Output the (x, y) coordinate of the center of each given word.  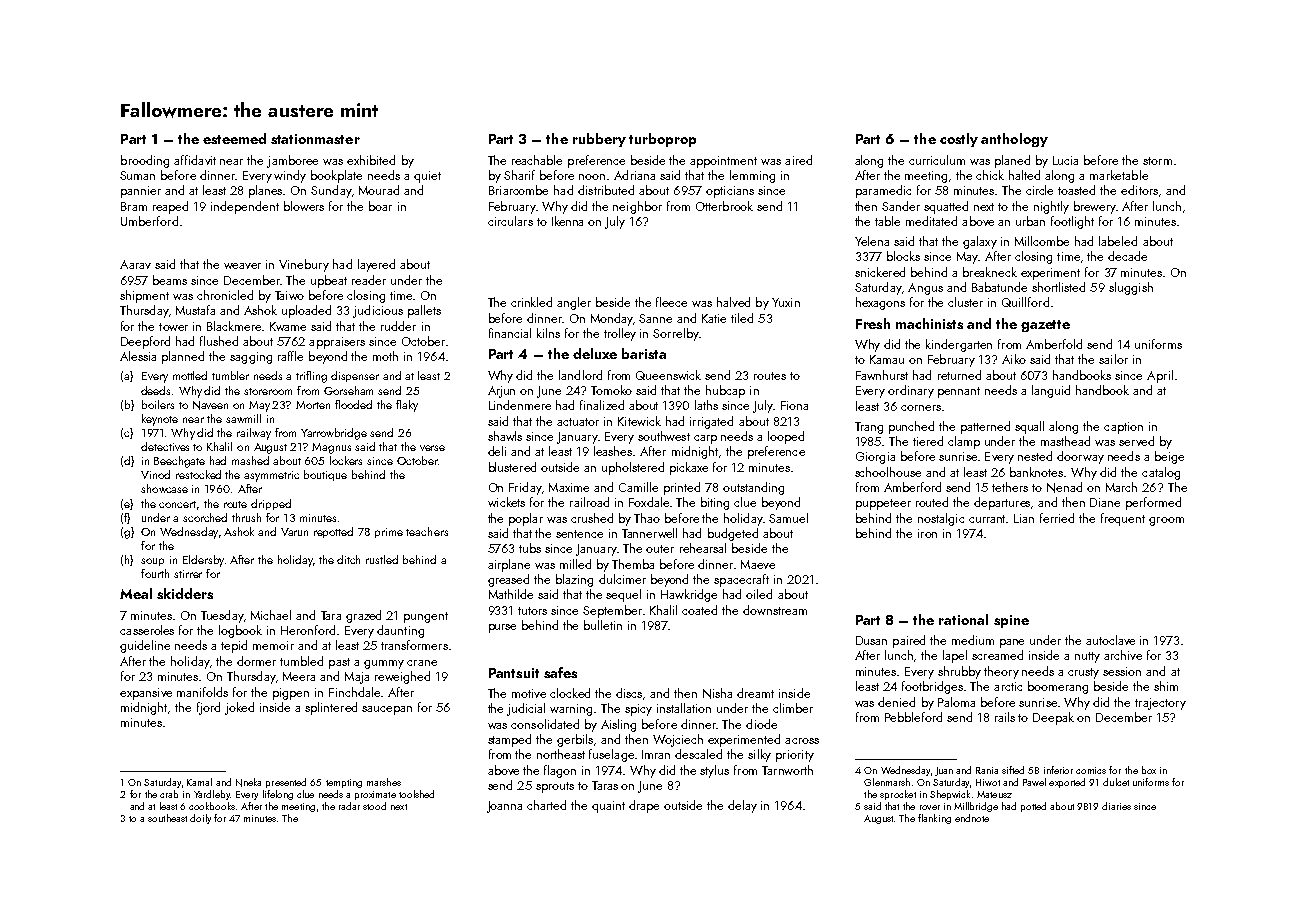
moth (385, 356)
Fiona (794, 405)
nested (1035, 456)
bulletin (603, 625)
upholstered (633, 468)
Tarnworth (787, 770)
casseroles (147, 630)
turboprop (662, 140)
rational (963, 619)
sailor (1113, 359)
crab (169, 794)
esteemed (234, 138)
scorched (205, 517)
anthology (1014, 140)
